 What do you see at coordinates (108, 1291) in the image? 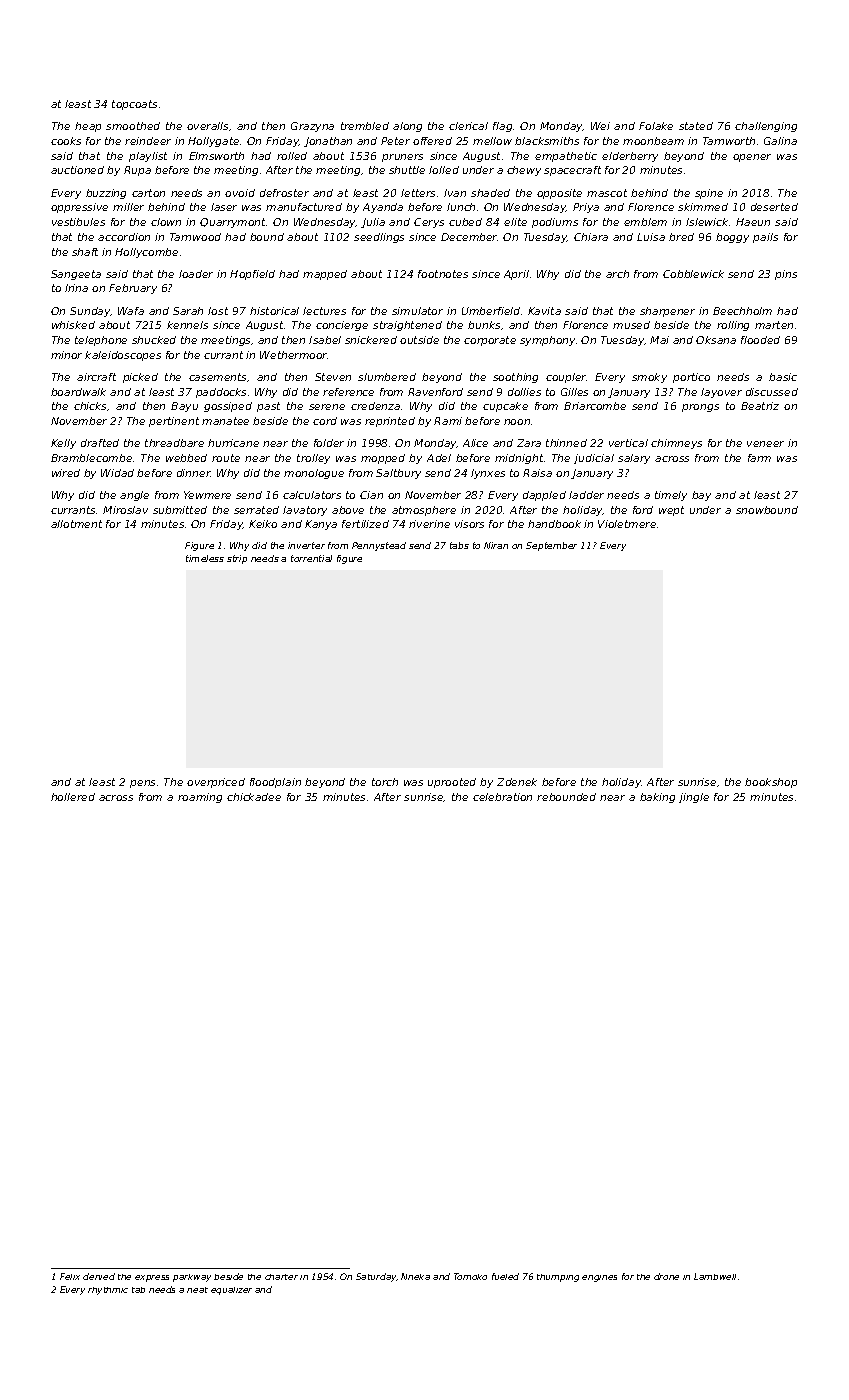
I see `rhythmic` at bounding box center [108, 1291].
